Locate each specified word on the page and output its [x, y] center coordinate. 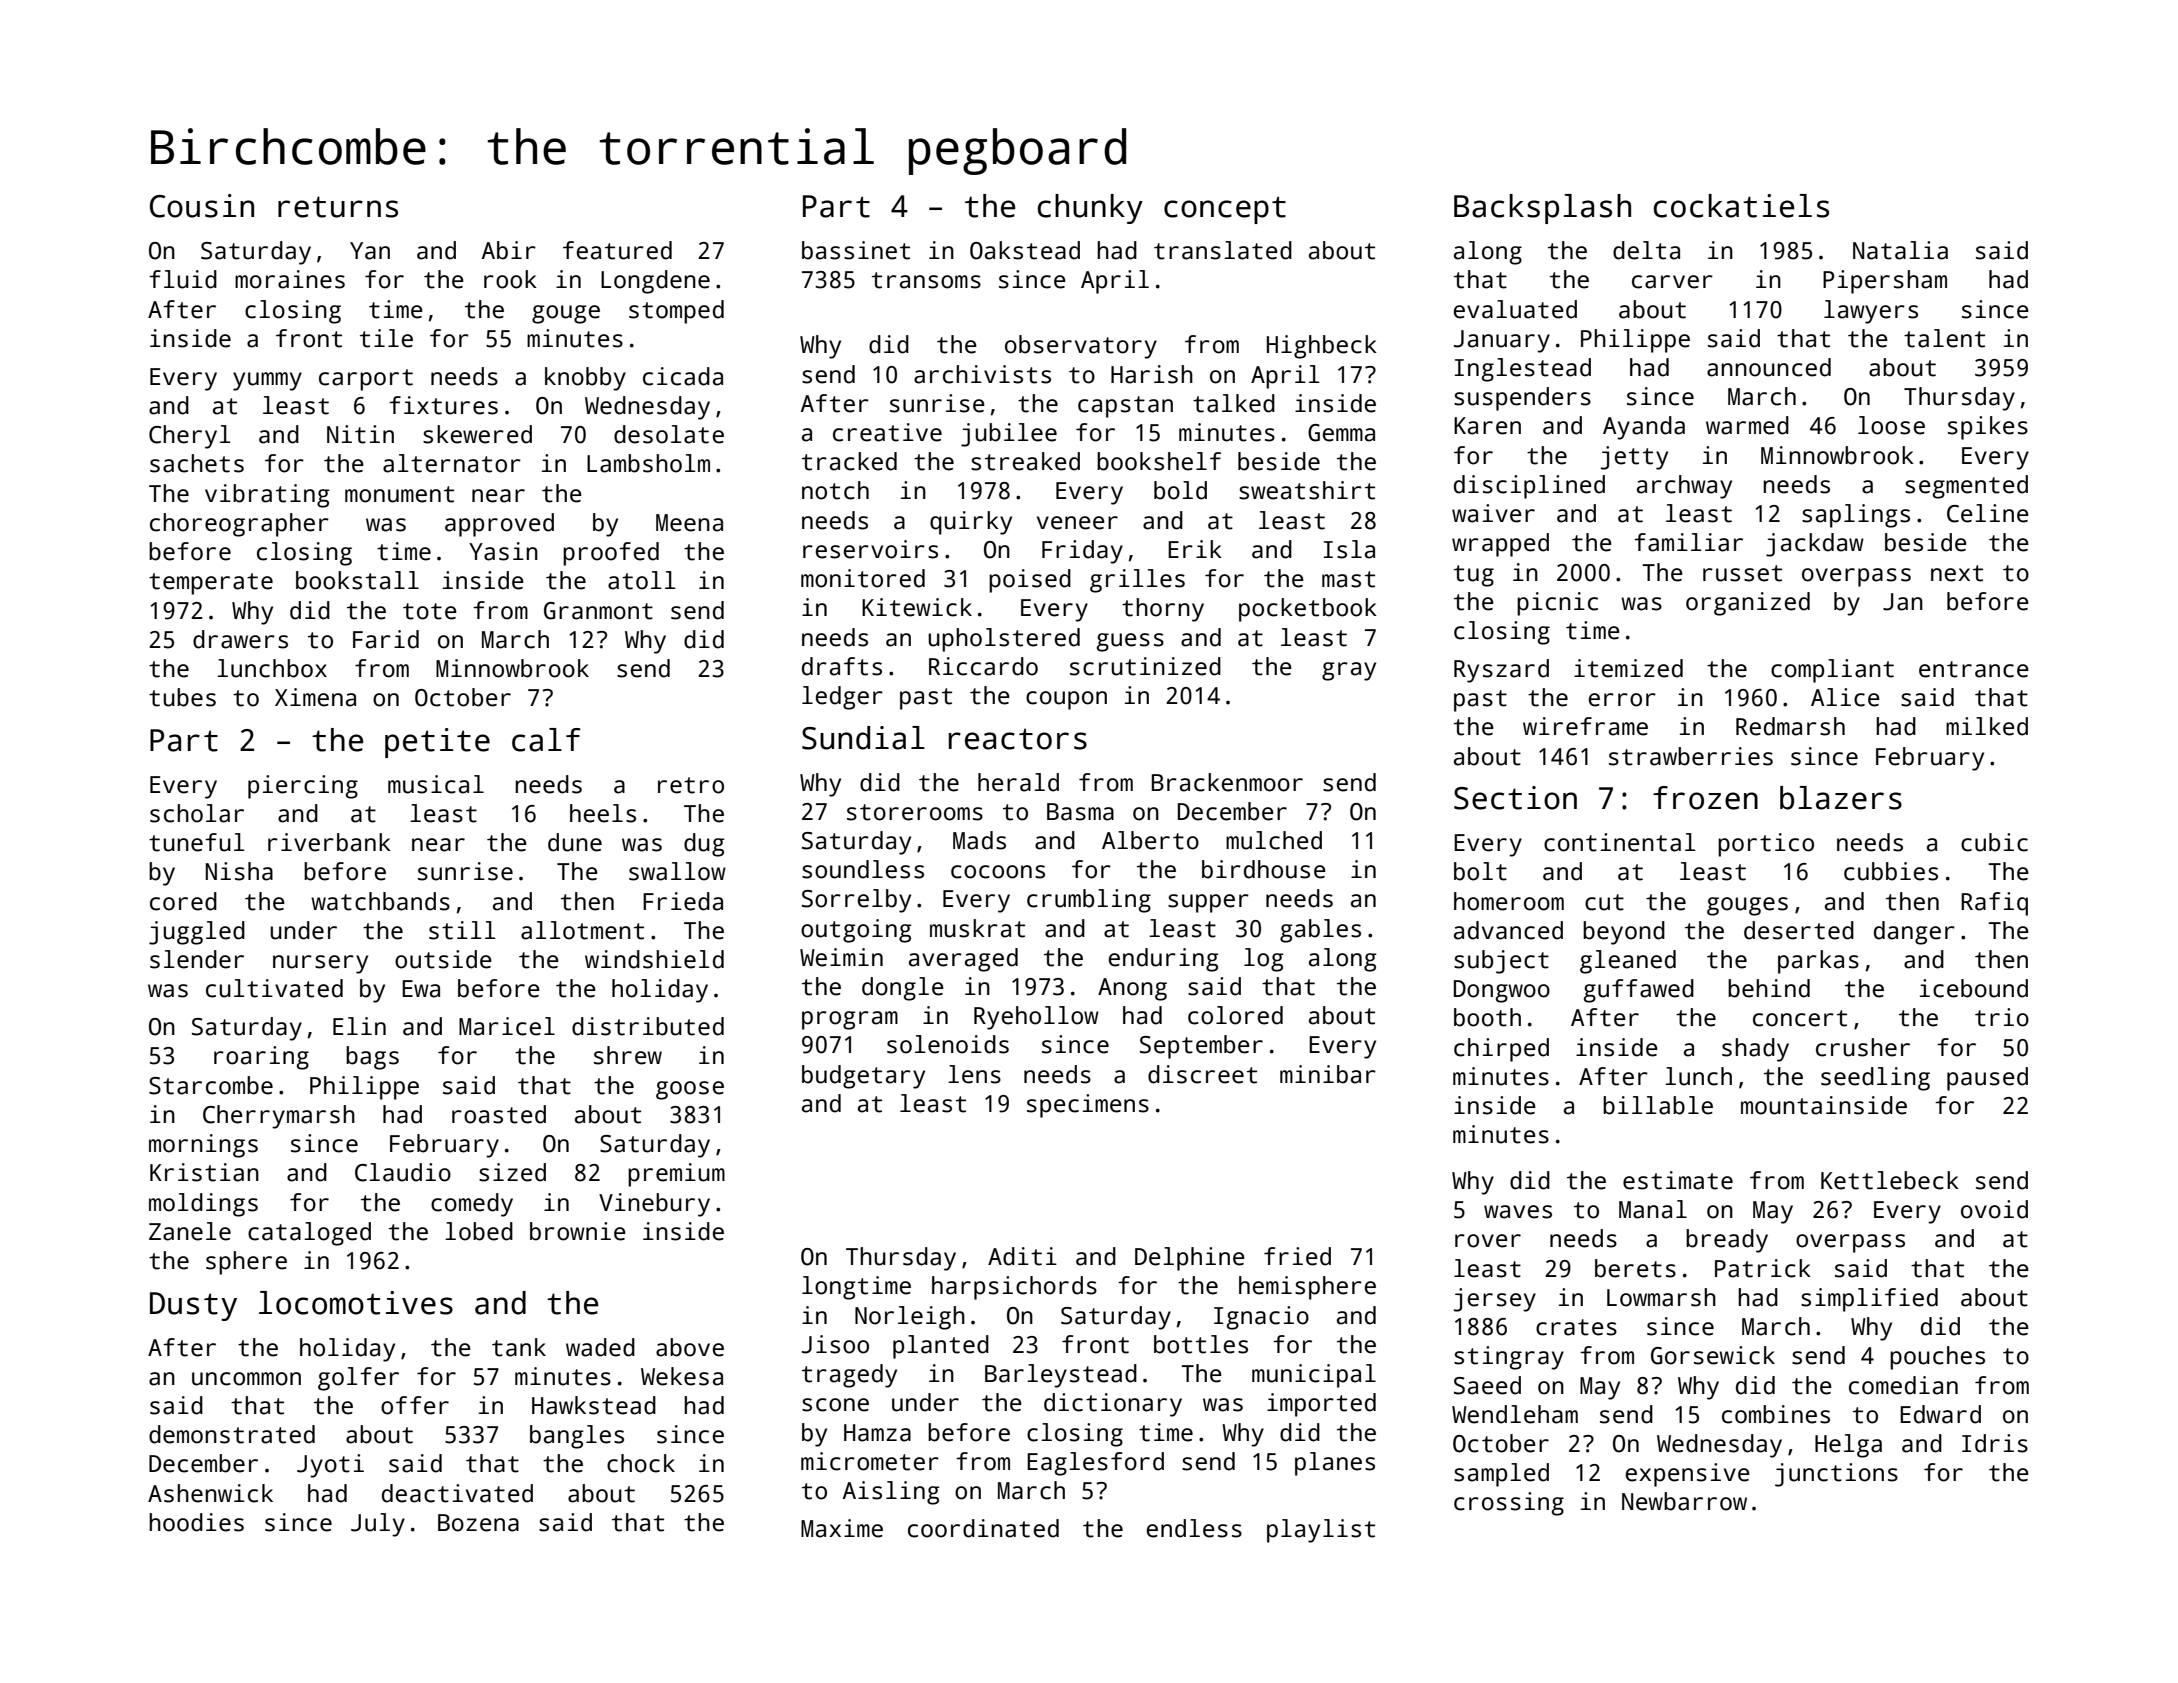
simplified [1869, 1300]
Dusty [193, 1306]
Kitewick [917, 607]
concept [1225, 210]
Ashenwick [210, 1493]
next [1957, 573]
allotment [582, 930]
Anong [1132, 989]
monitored [863, 578]
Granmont [598, 611]
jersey [1495, 1300]
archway [1684, 487]
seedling [1875, 1079]
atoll [642, 580]
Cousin [202, 206]
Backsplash [1542, 209]
